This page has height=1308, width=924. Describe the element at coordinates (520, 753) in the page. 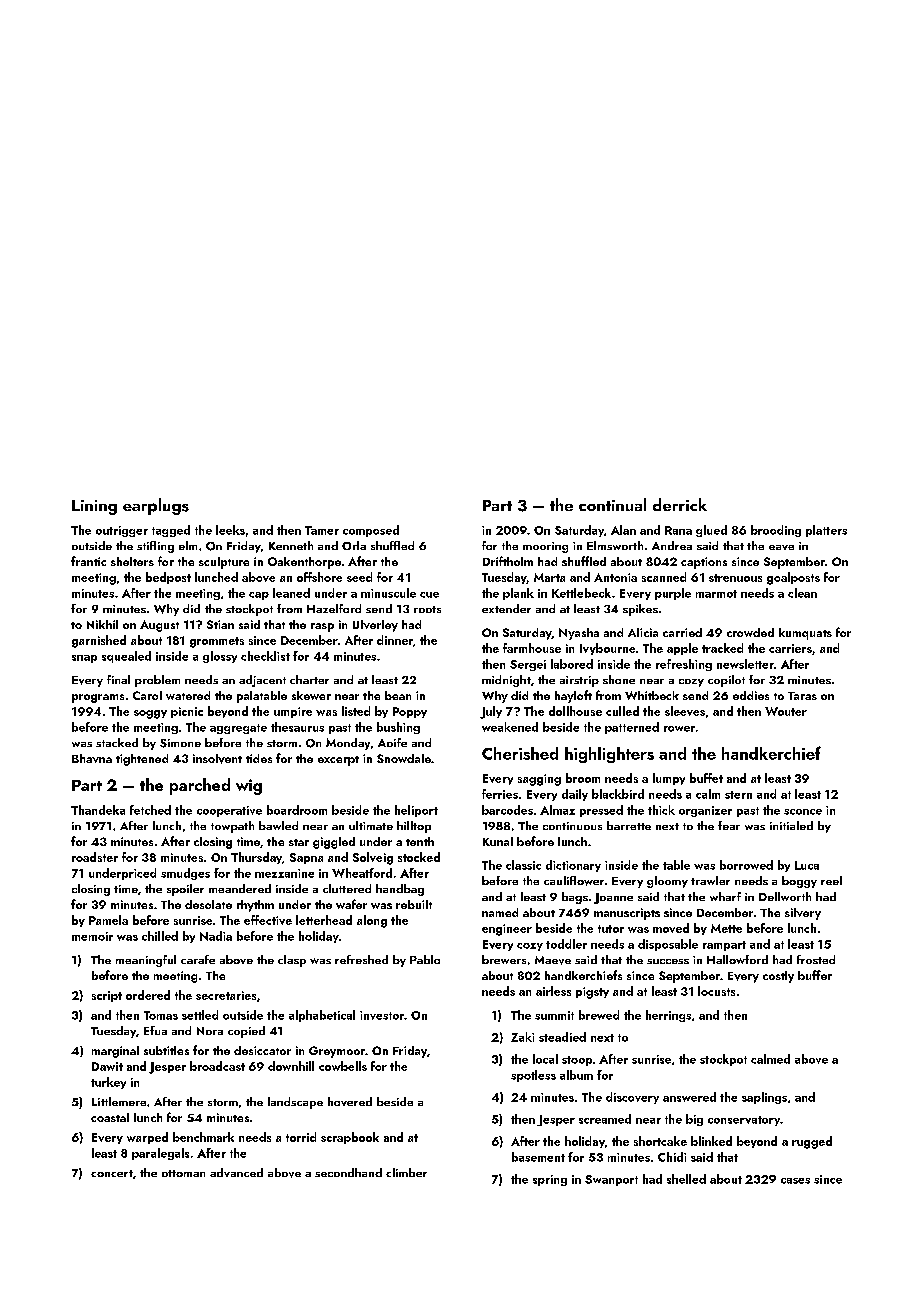

I see `Cherished` at that location.
